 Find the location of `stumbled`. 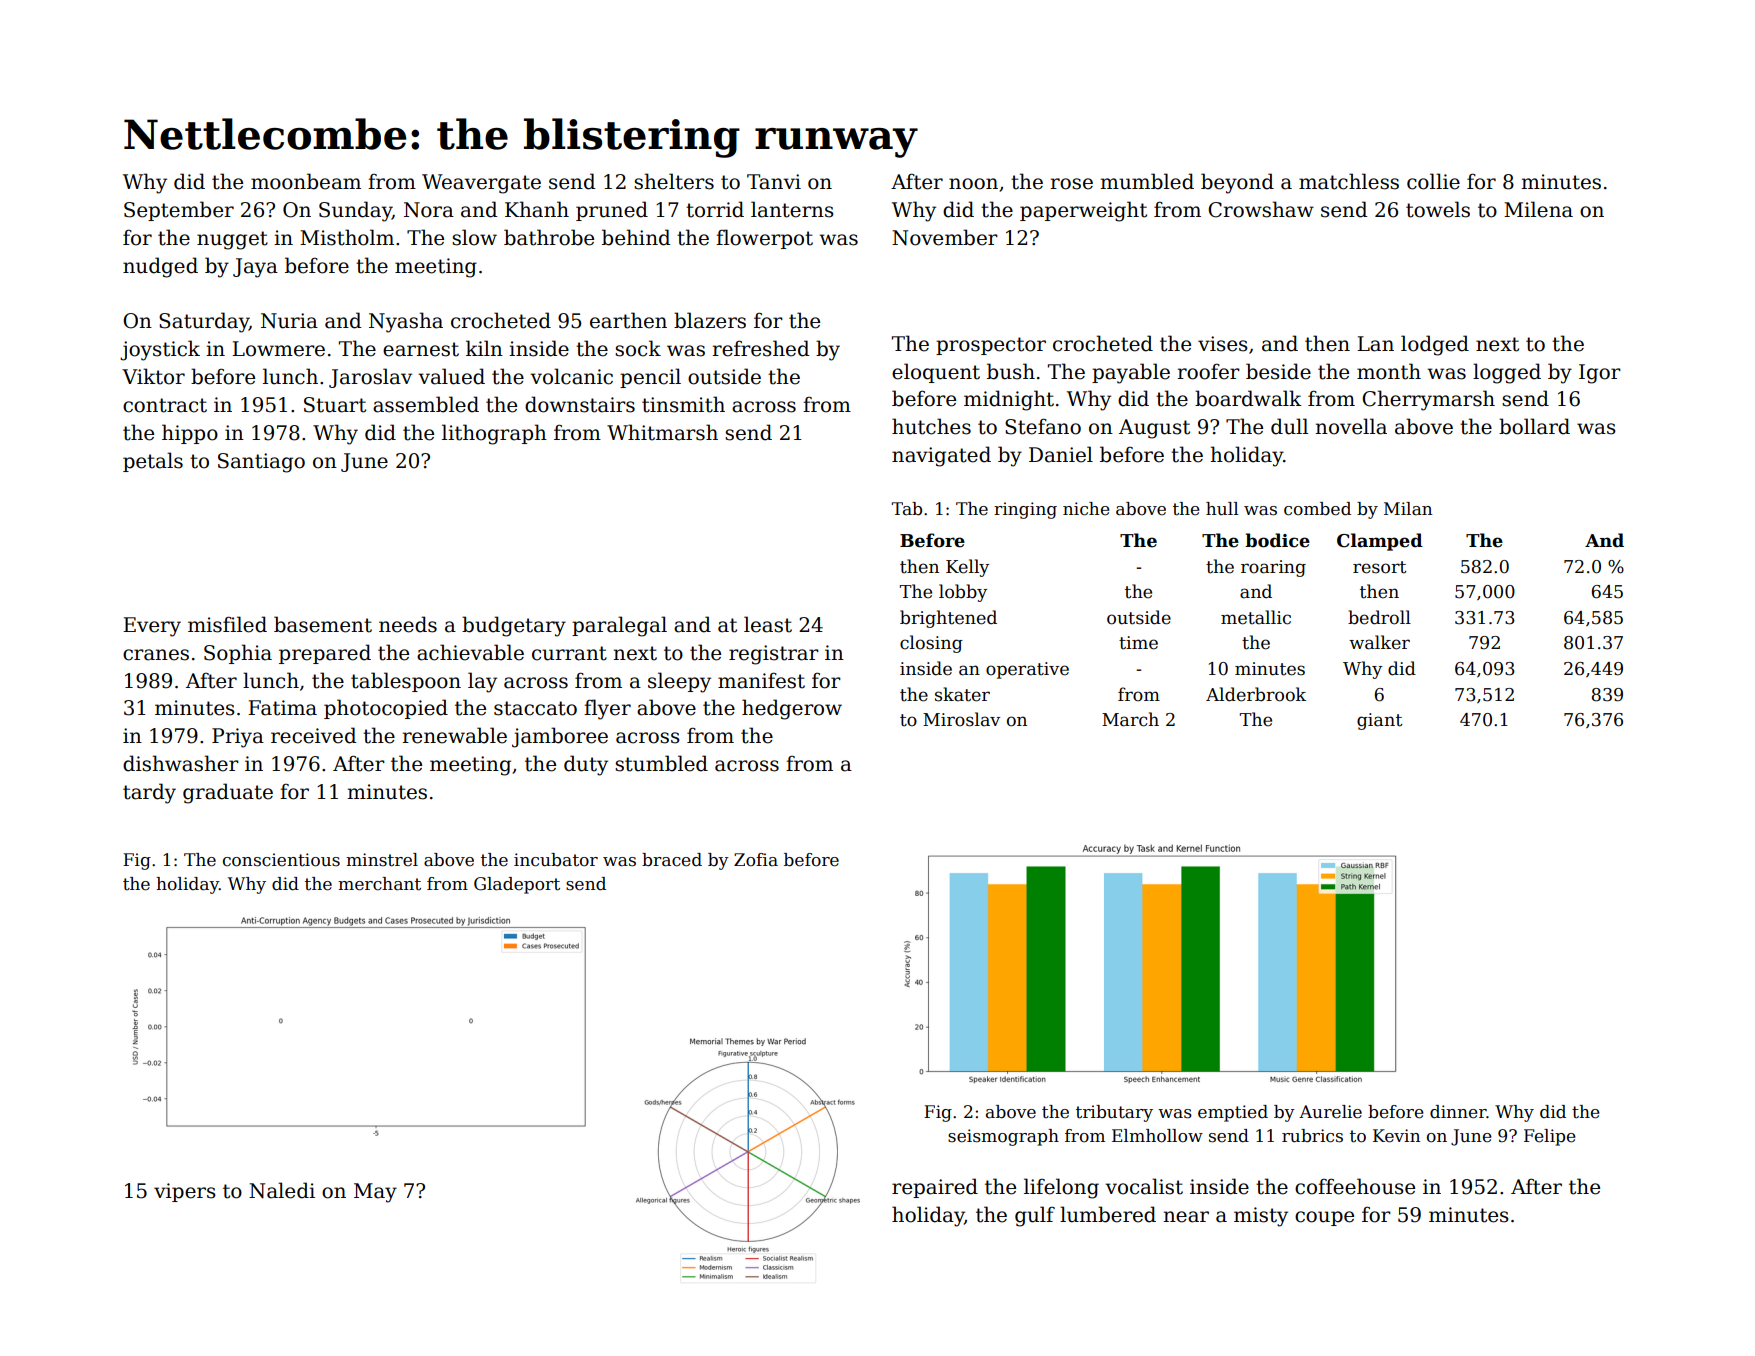

stumbled is located at coordinates (661, 763).
